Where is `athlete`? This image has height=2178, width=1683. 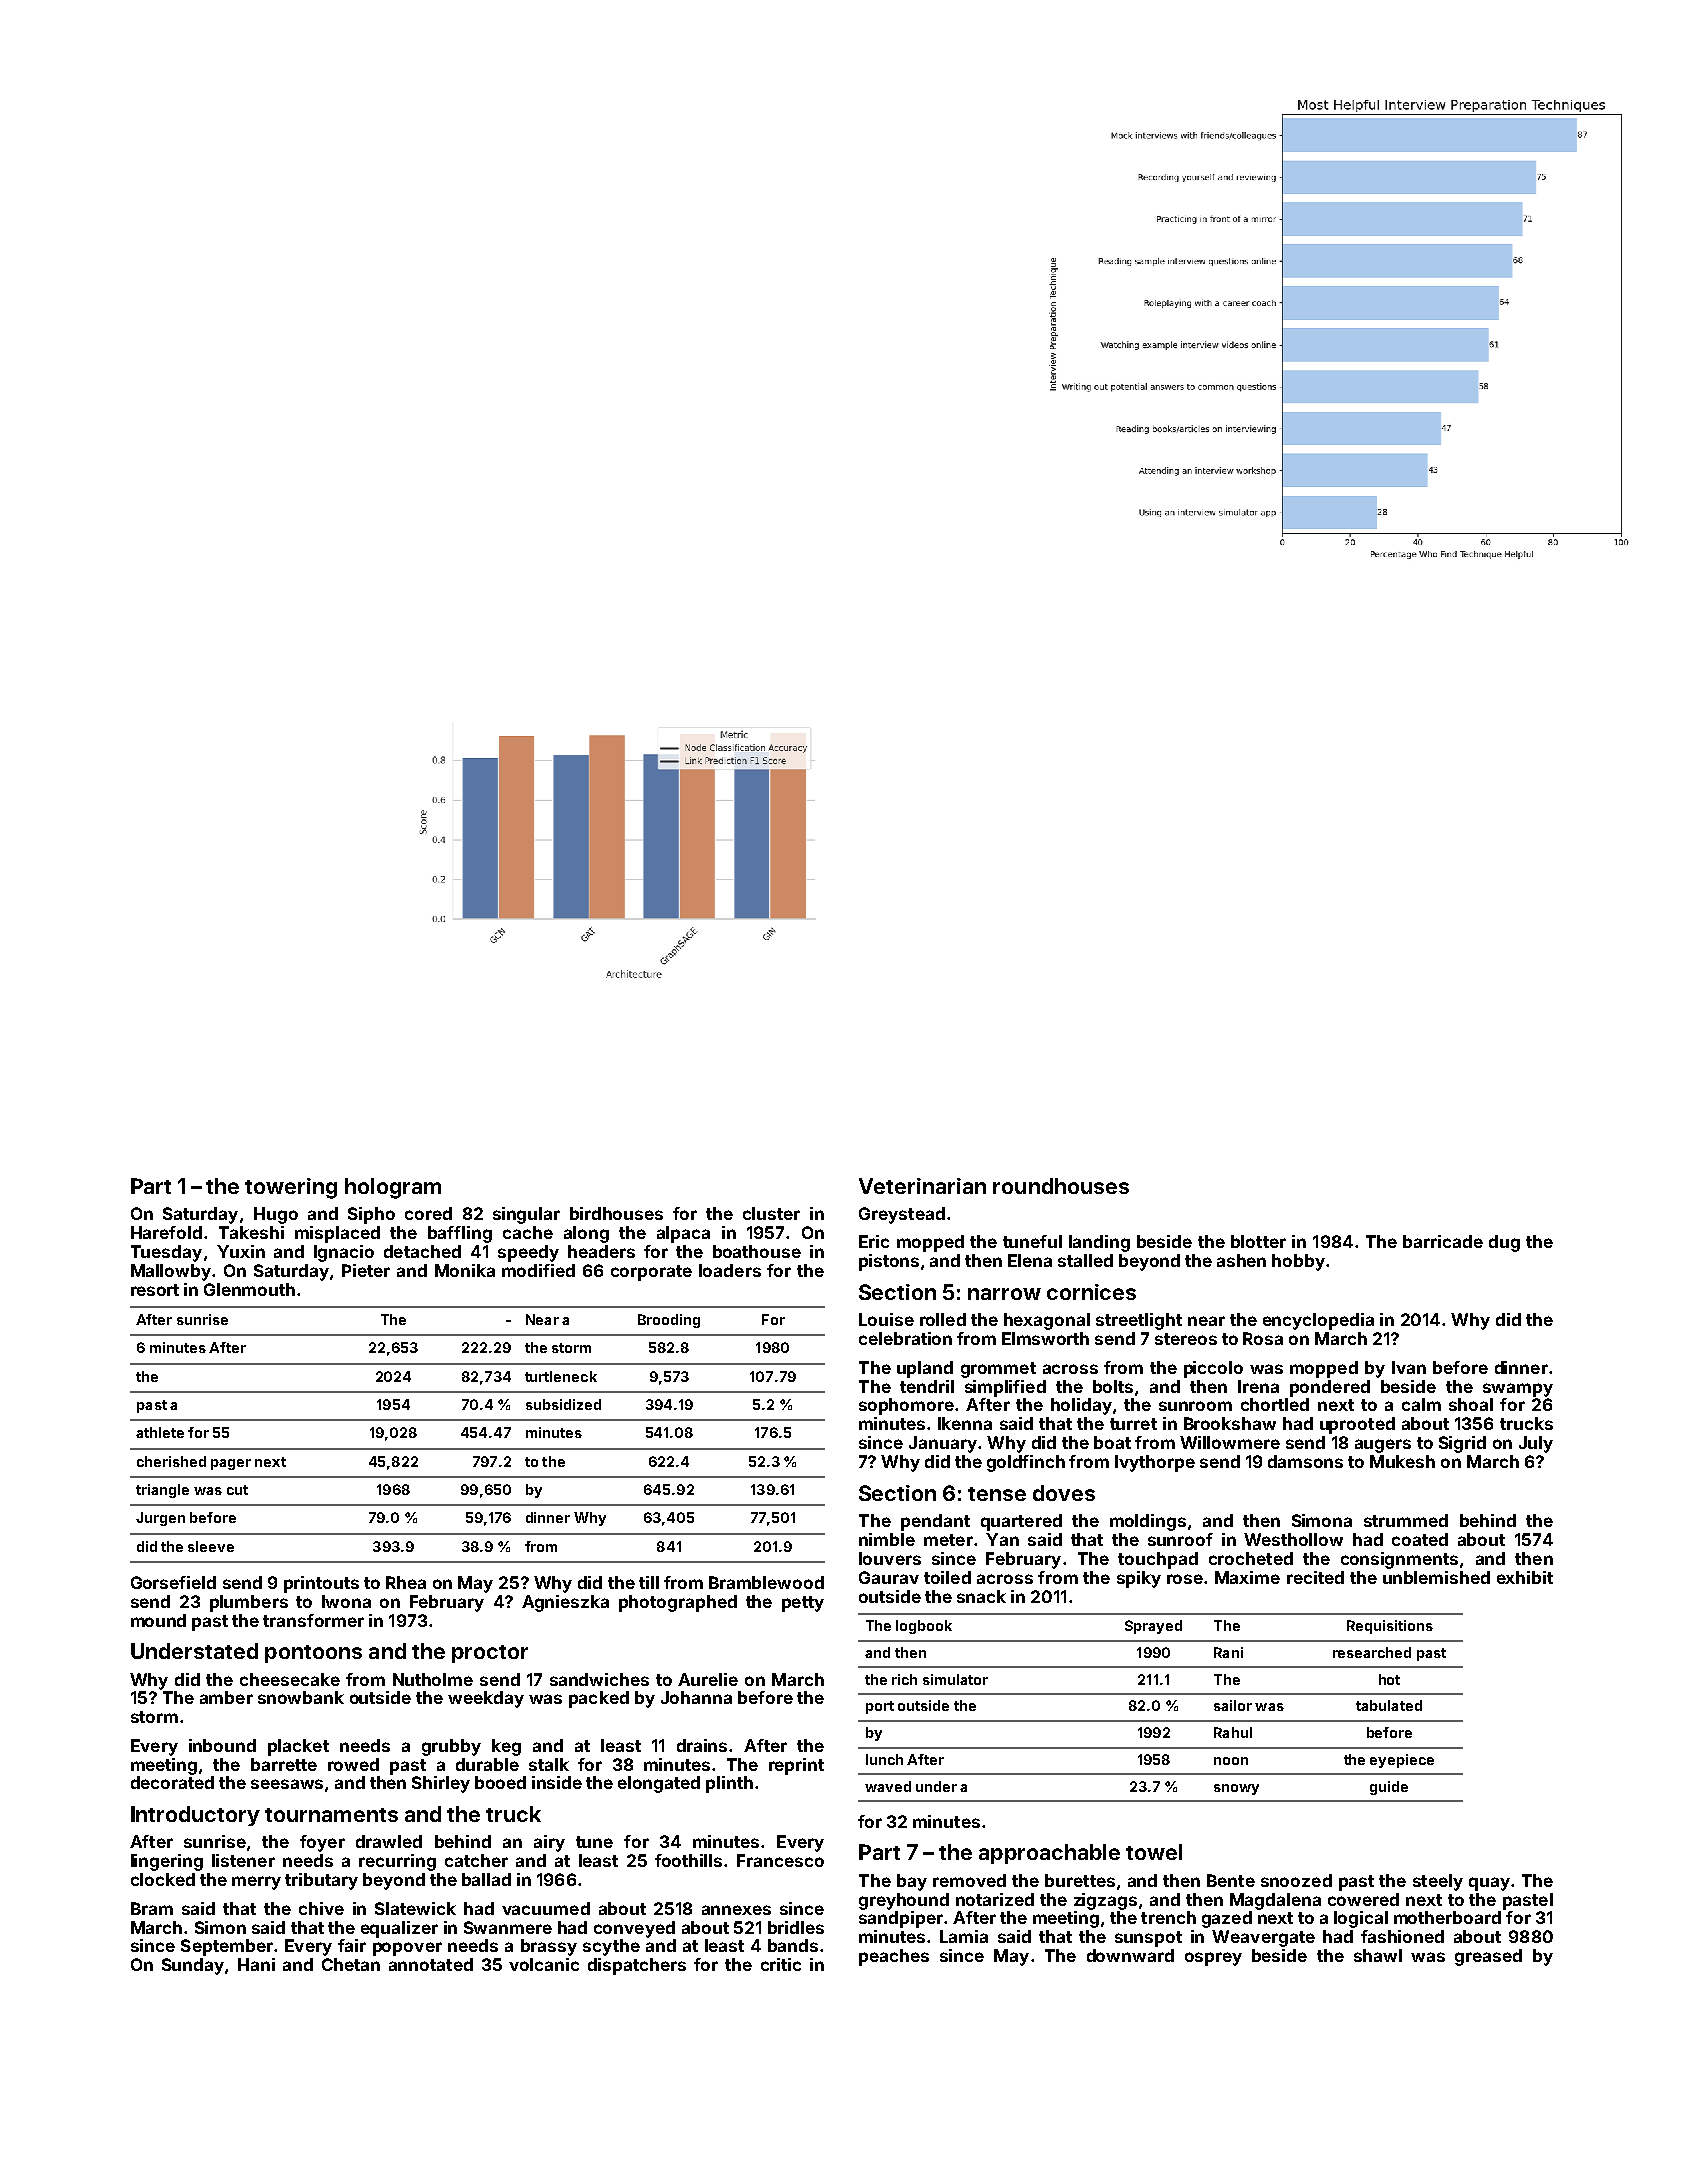 athlete is located at coordinates (160, 1432).
